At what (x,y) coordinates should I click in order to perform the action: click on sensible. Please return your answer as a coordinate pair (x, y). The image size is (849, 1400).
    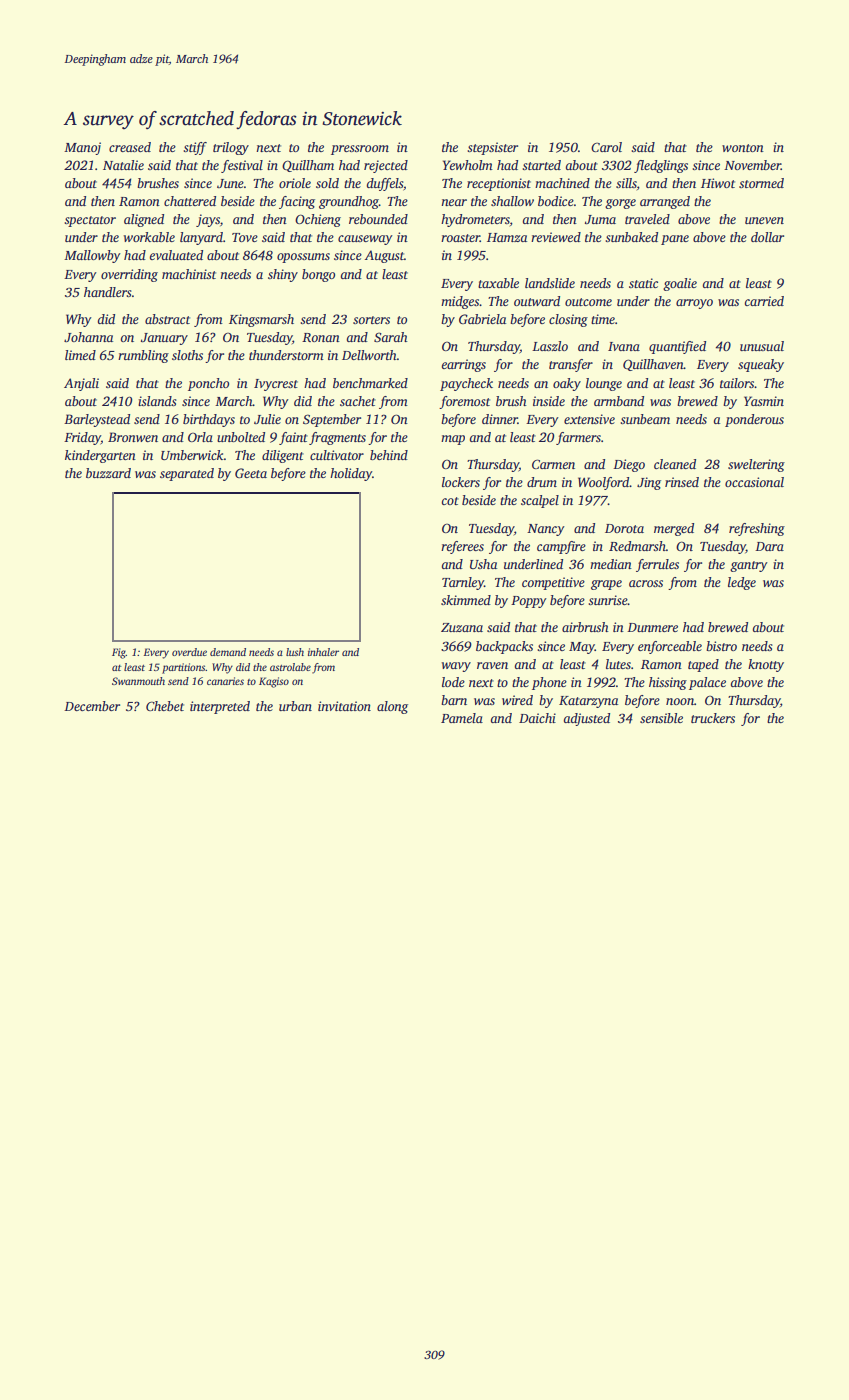
    Looking at the image, I should click on (661, 718).
